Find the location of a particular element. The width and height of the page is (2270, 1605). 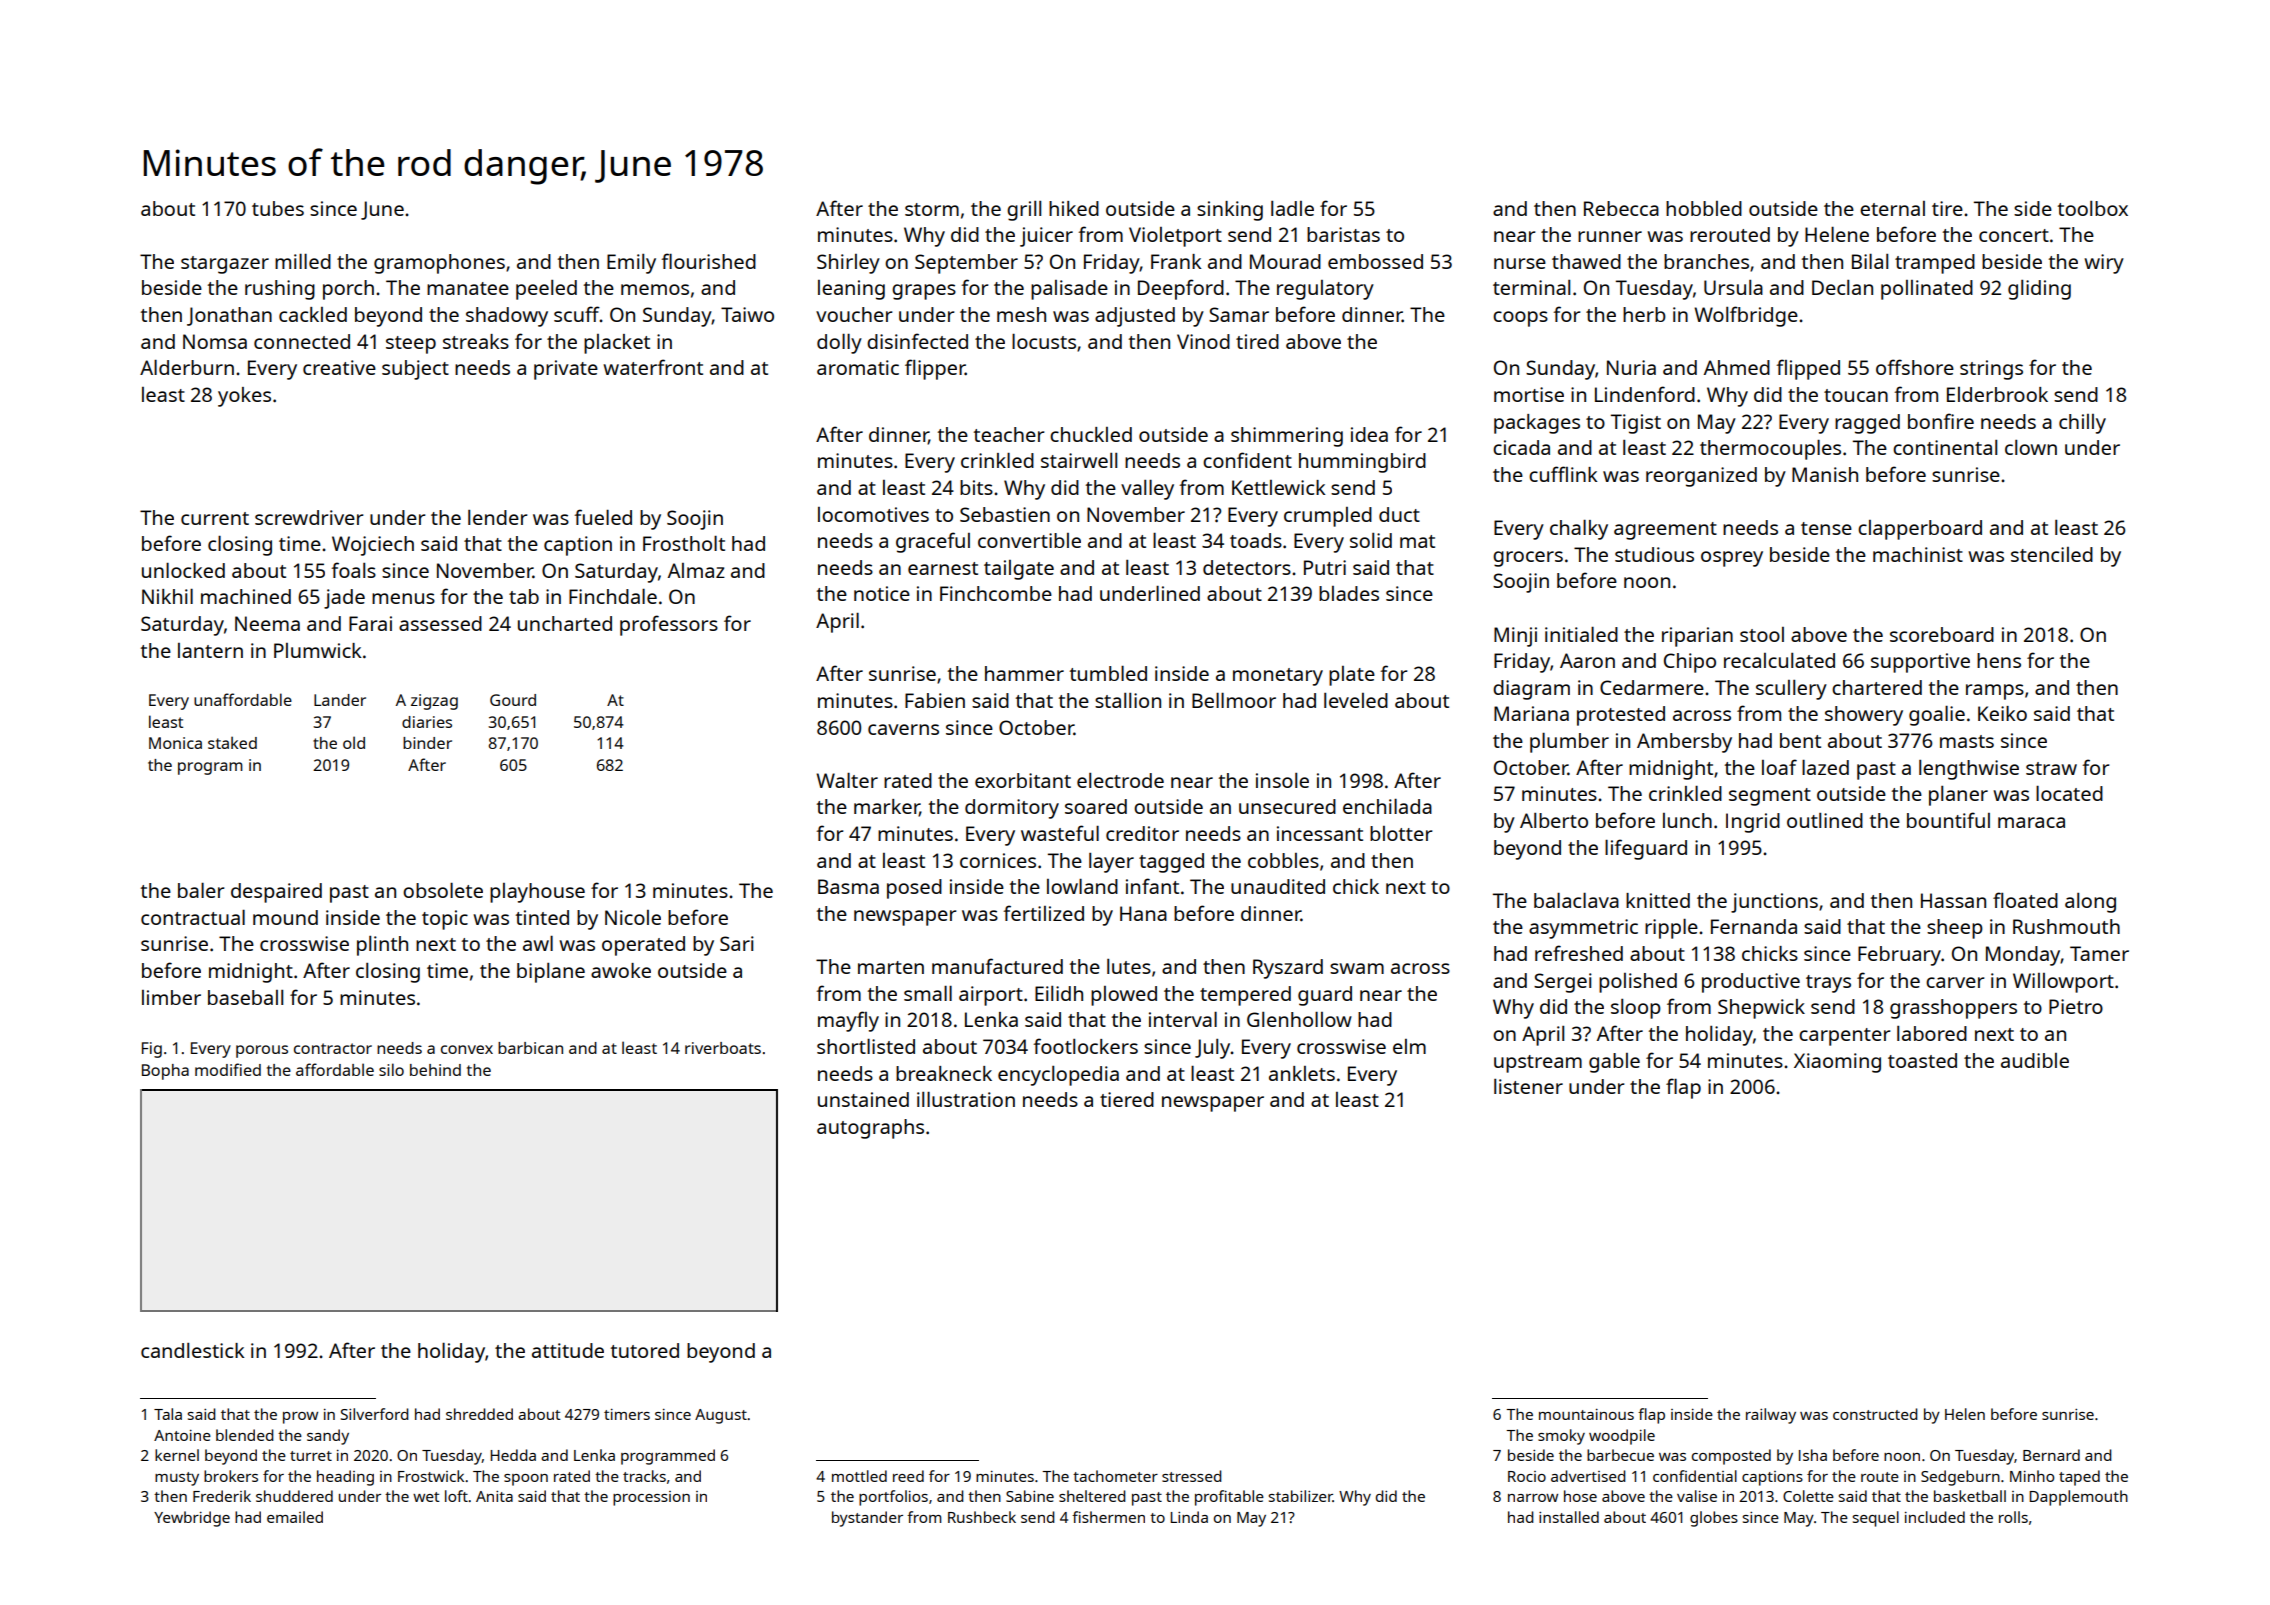

binder is located at coordinates (427, 743).
